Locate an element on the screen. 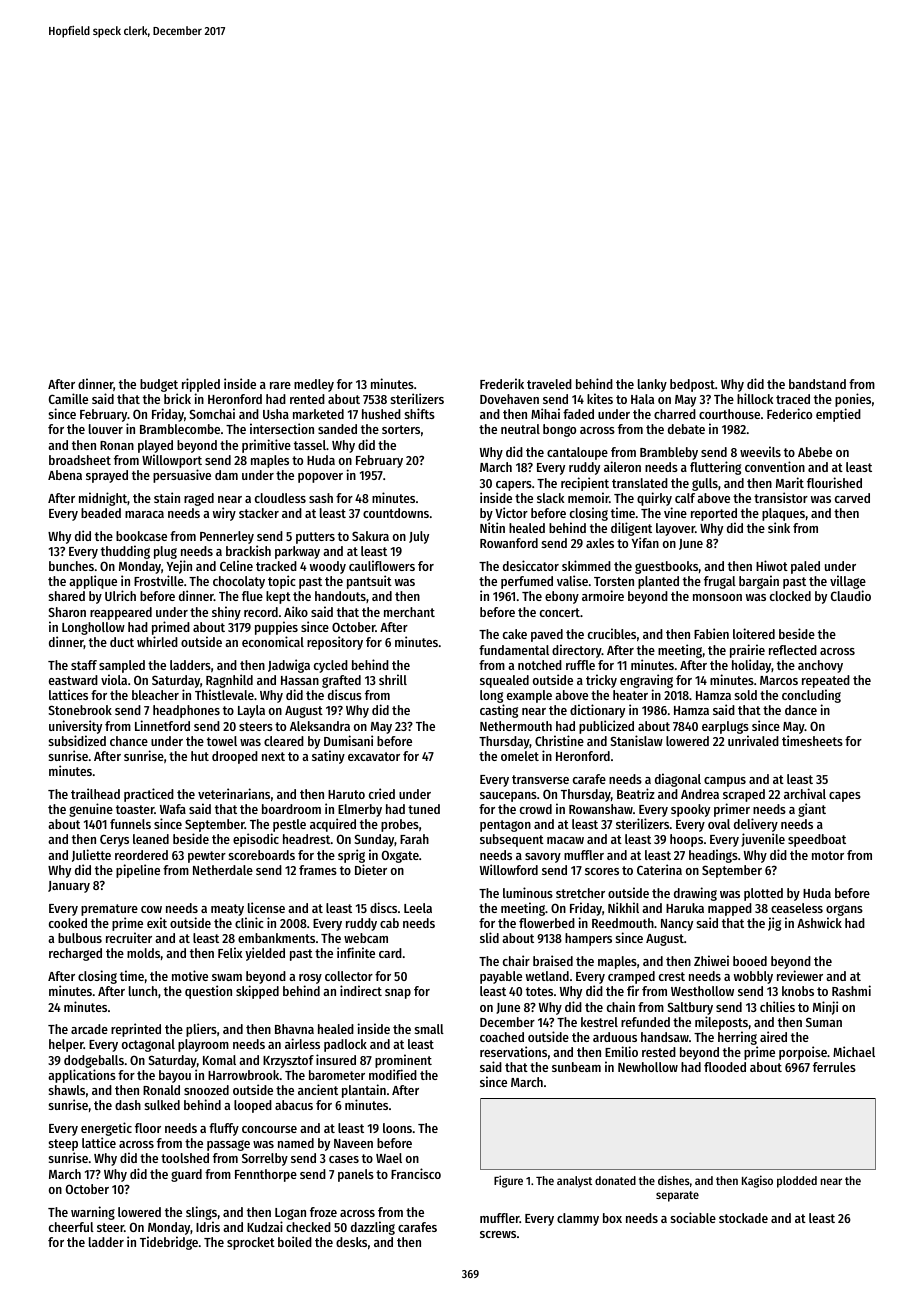 This screenshot has height=1308, width=924. Tidebridge is located at coordinates (169, 1243).
